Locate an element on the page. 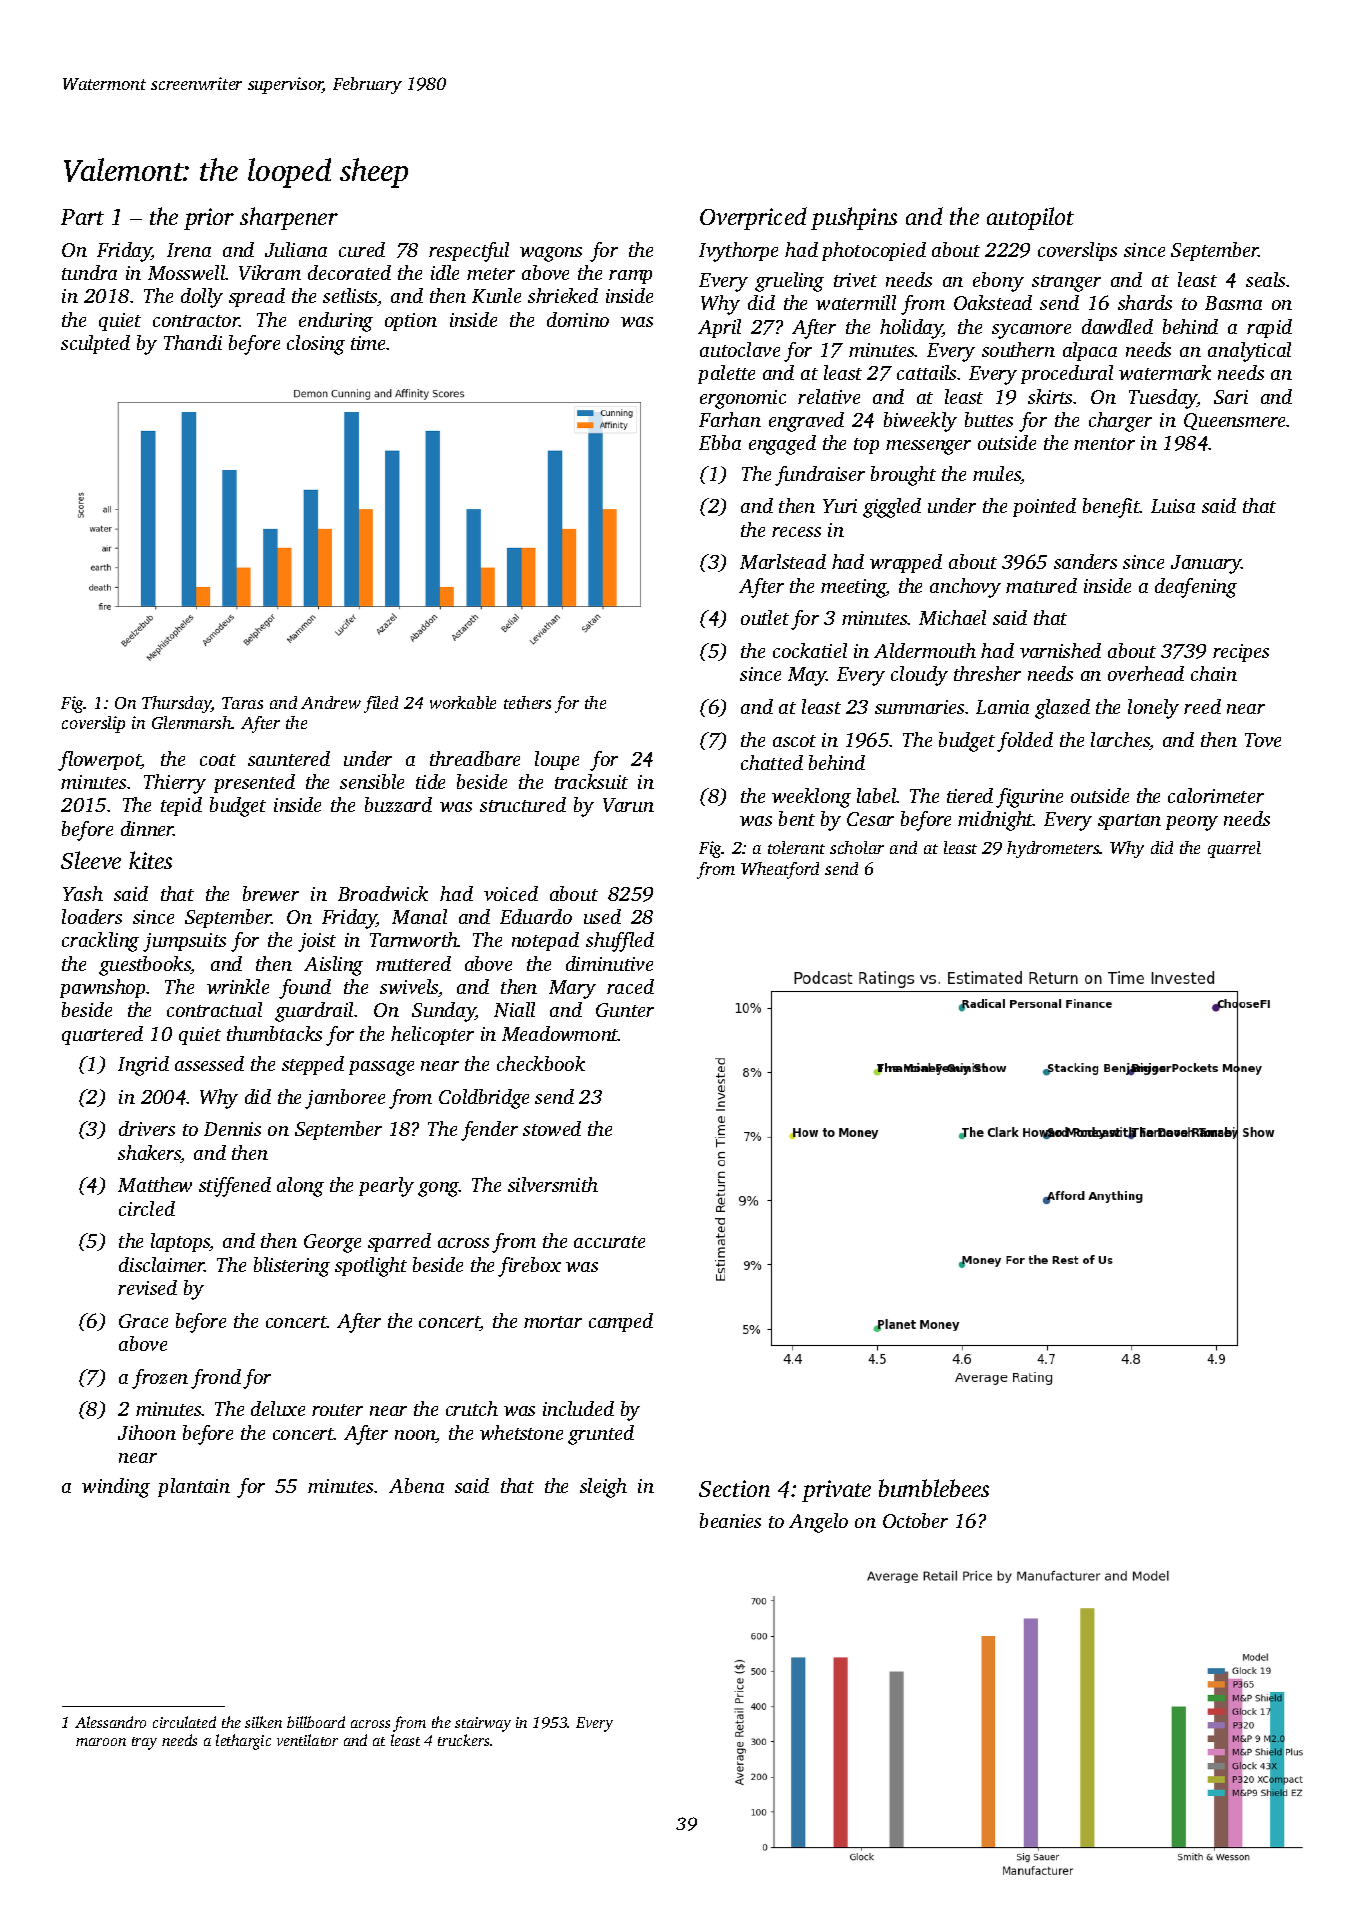 The width and height of the image is (1354, 1915). peony is located at coordinates (1192, 823).
